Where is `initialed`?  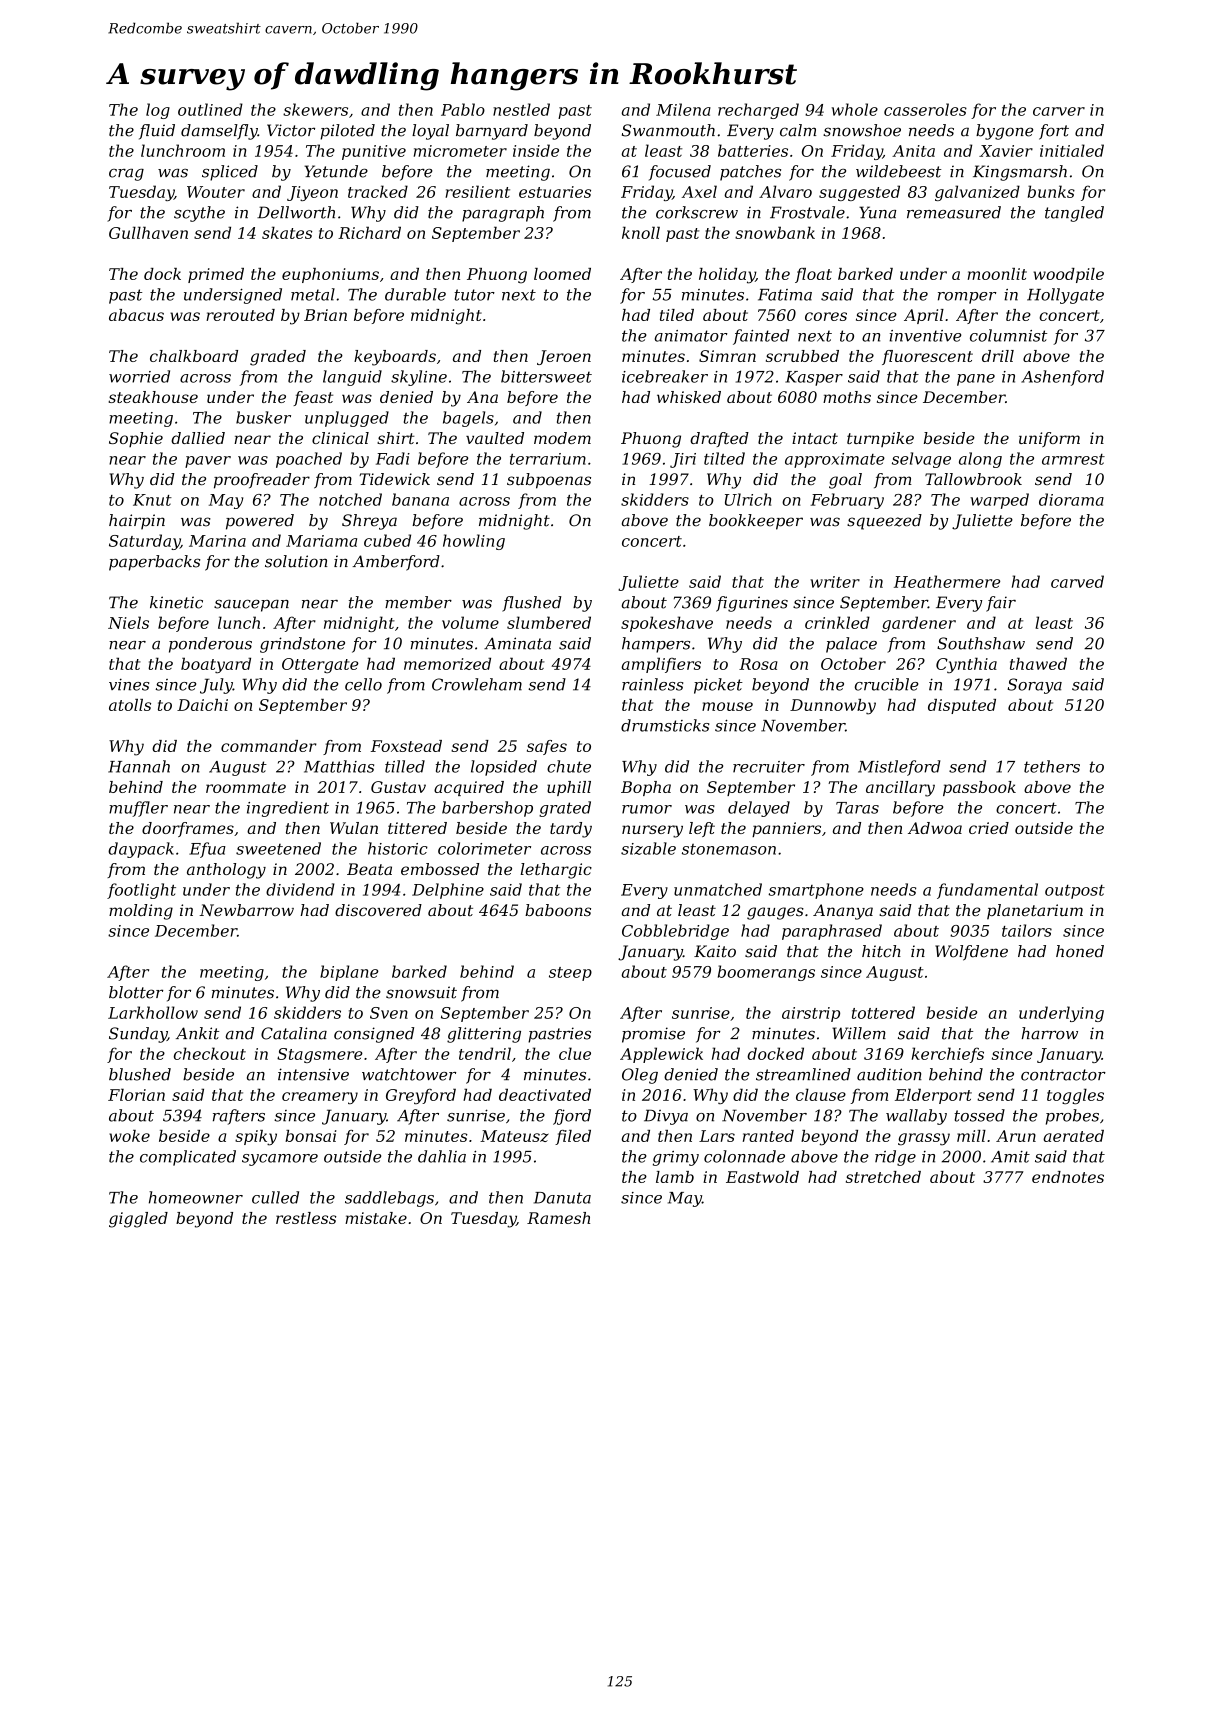
initialed is located at coordinates (1072, 150).
